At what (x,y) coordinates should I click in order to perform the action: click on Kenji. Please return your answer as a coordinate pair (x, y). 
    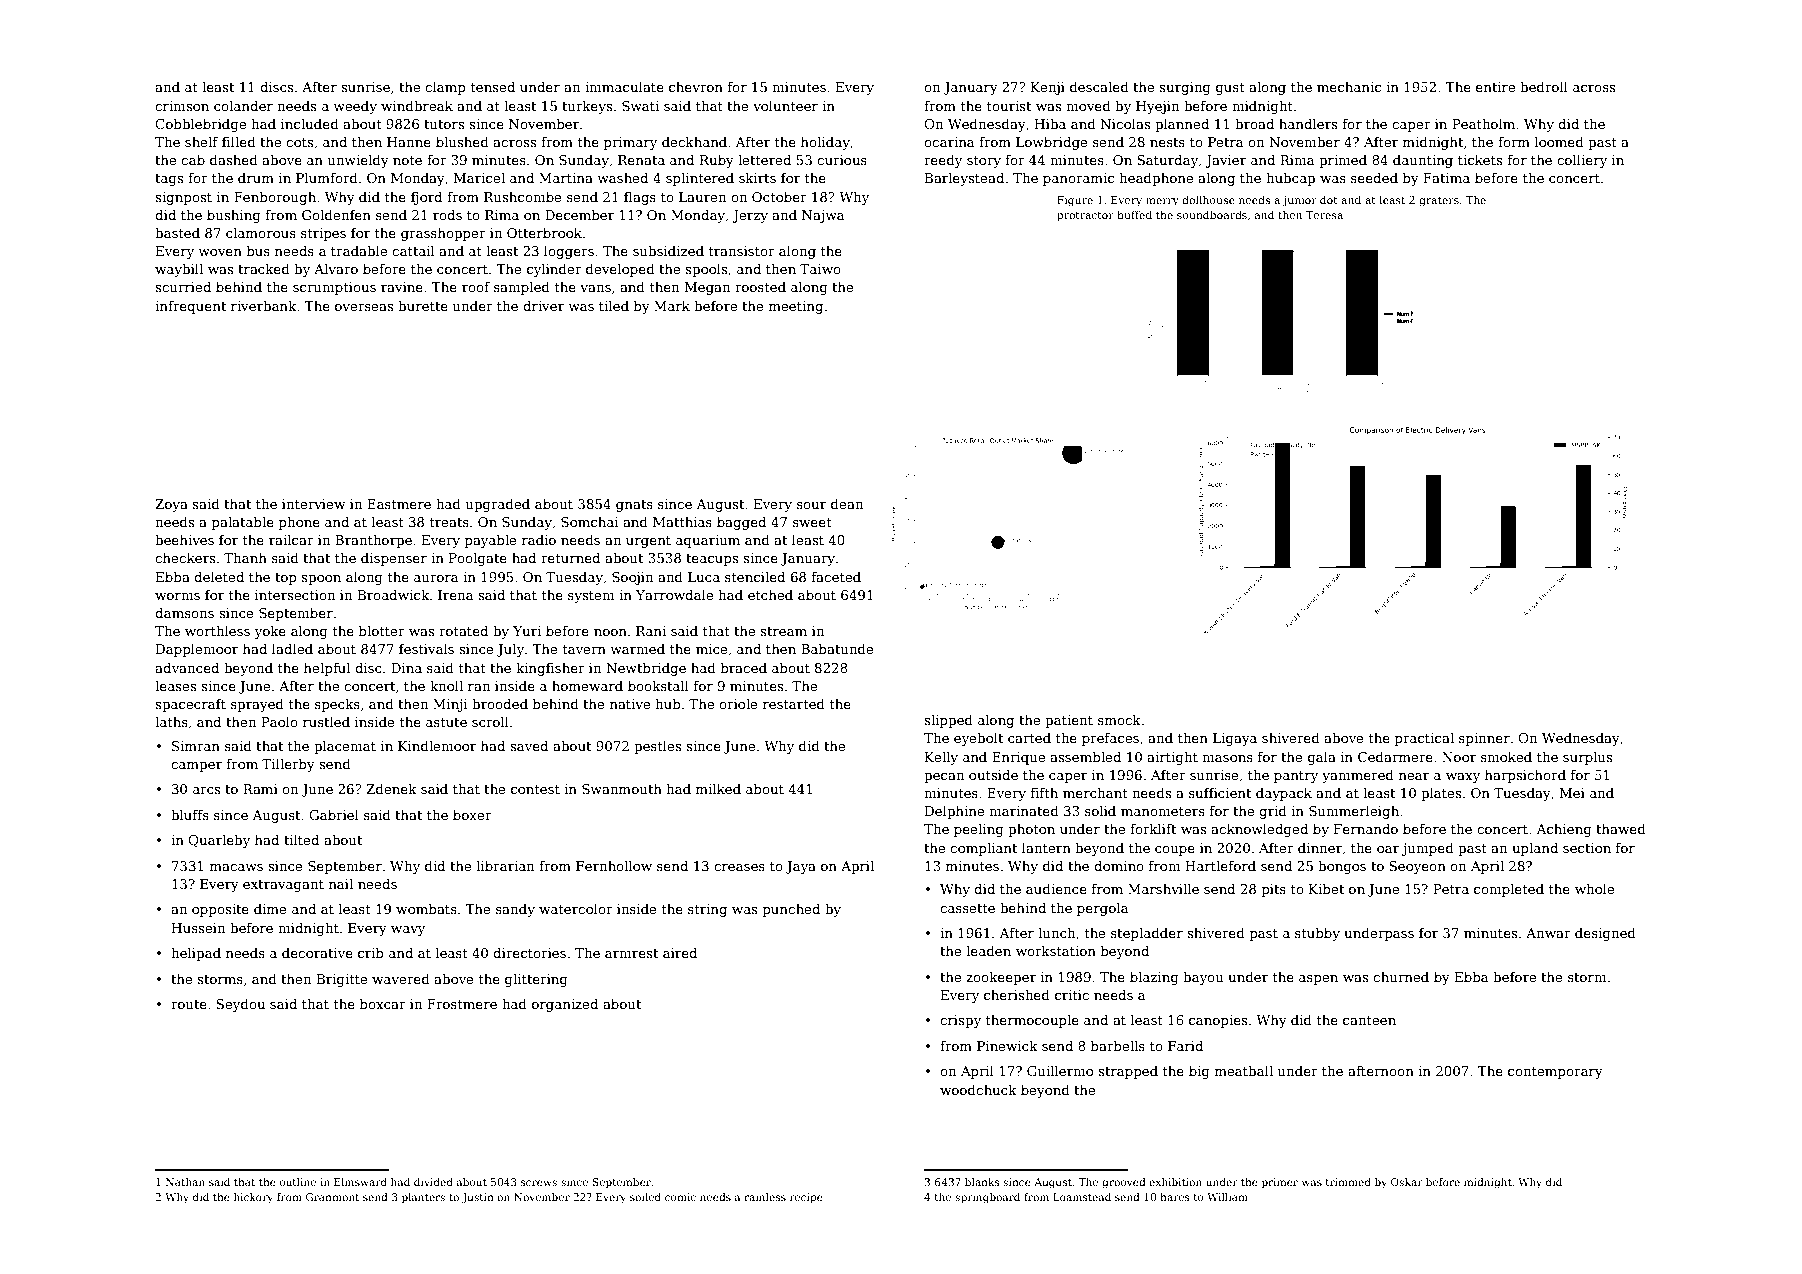
    Looking at the image, I should click on (1048, 88).
